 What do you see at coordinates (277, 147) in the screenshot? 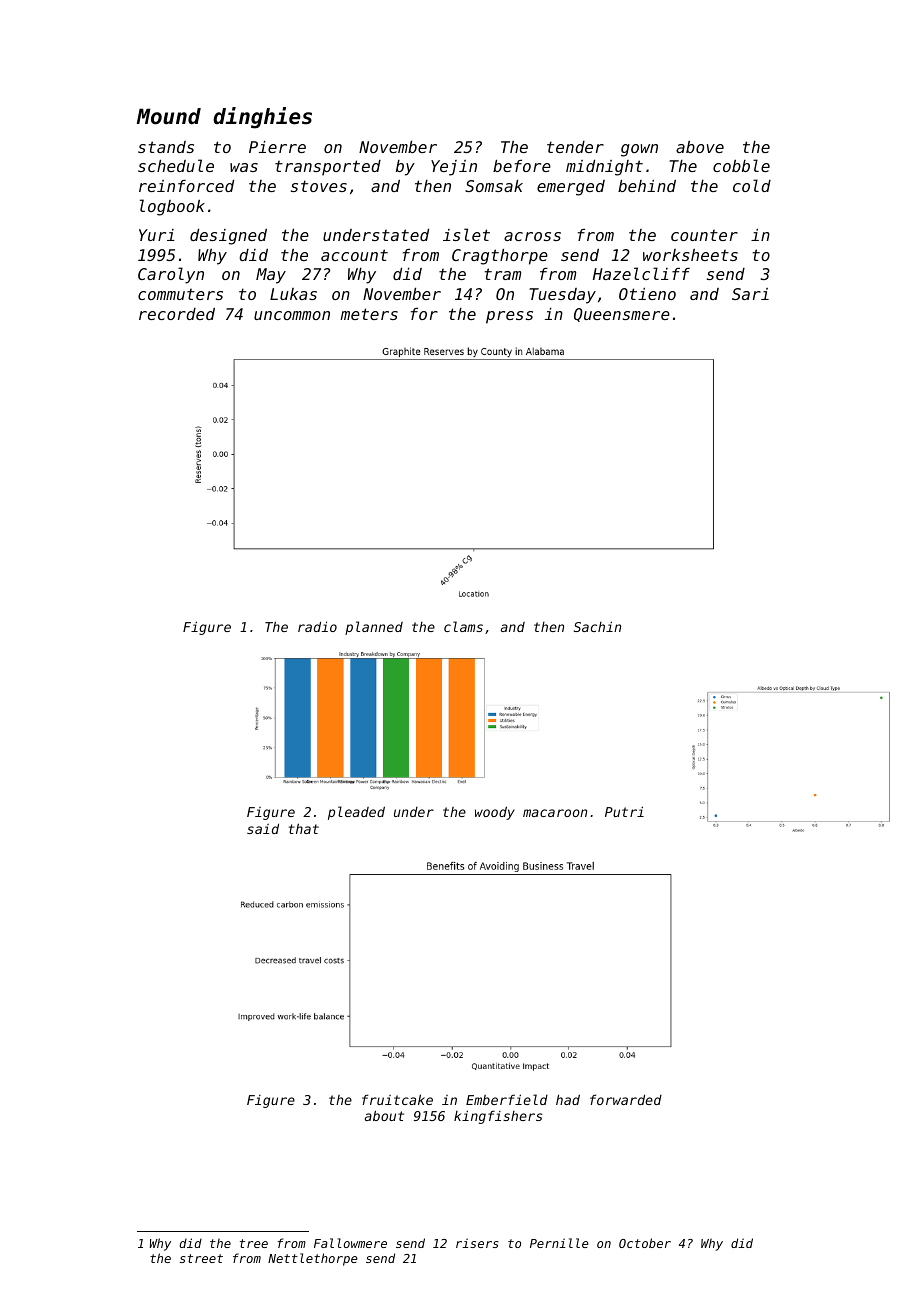
I see `Pierre` at bounding box center [277, 147].
